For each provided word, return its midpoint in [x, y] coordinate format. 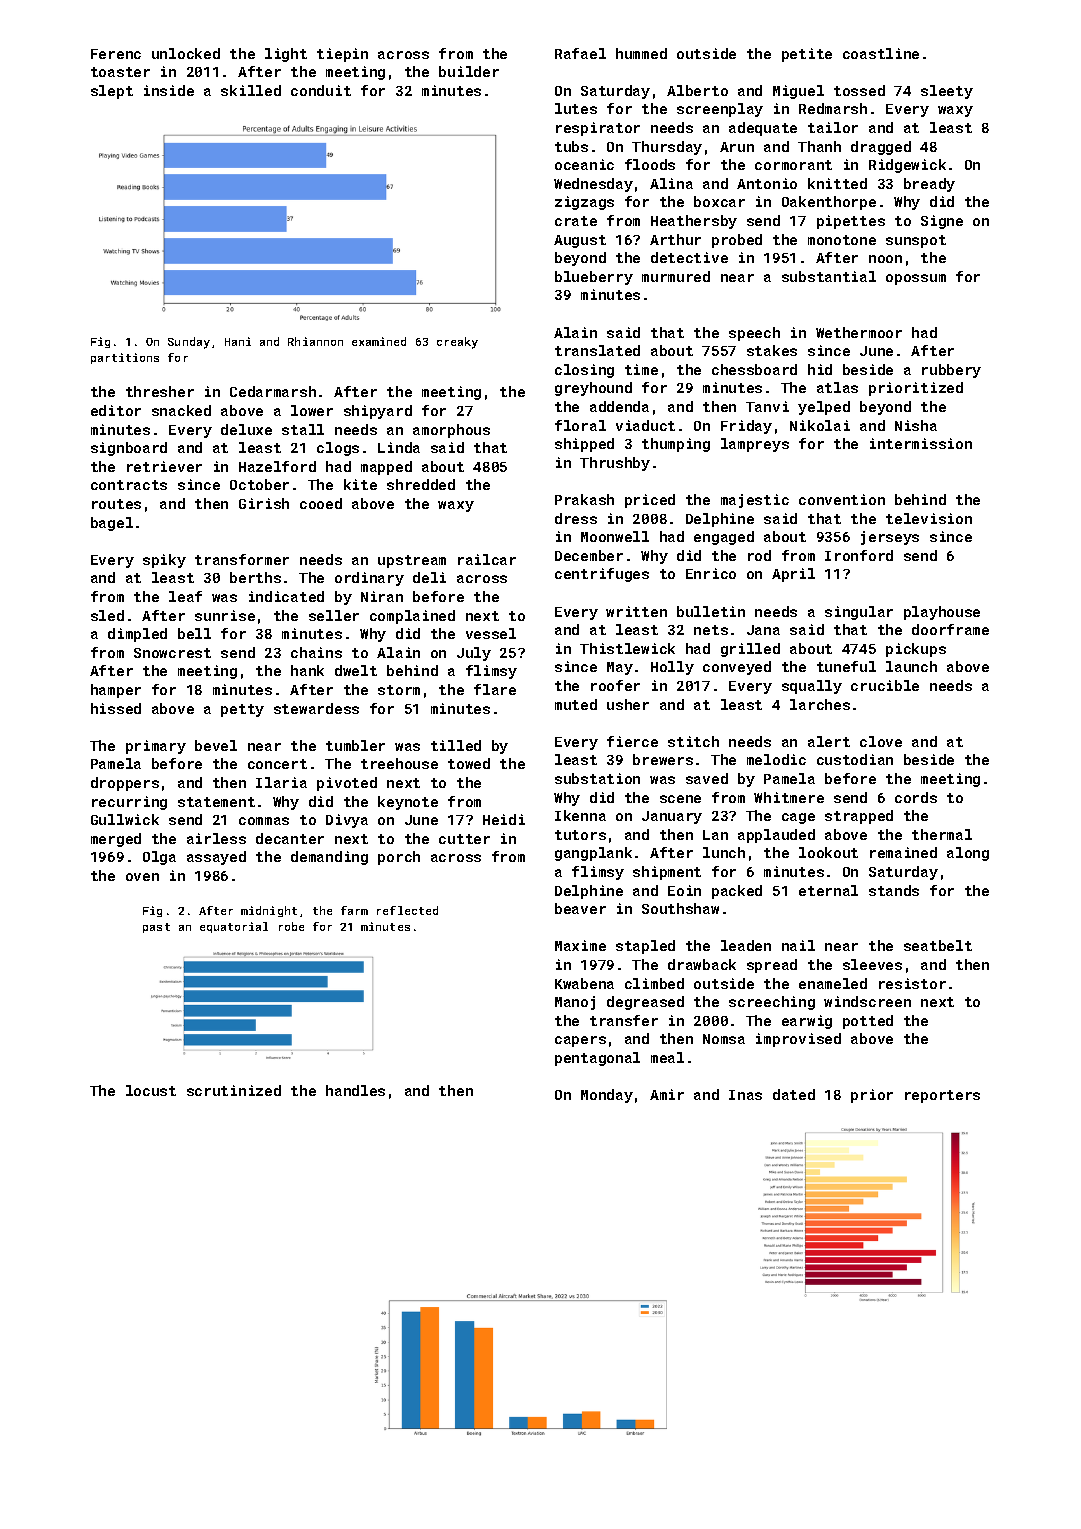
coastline [881, 53]
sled [107, 615]
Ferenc [116, 54]
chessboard [754, 369]
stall [303, 429]
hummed [641, 53]
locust [151, 1090]
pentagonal [597, 1059]
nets [711, 630]
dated [794, 1094]
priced [650, 501]
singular [859, 613]
